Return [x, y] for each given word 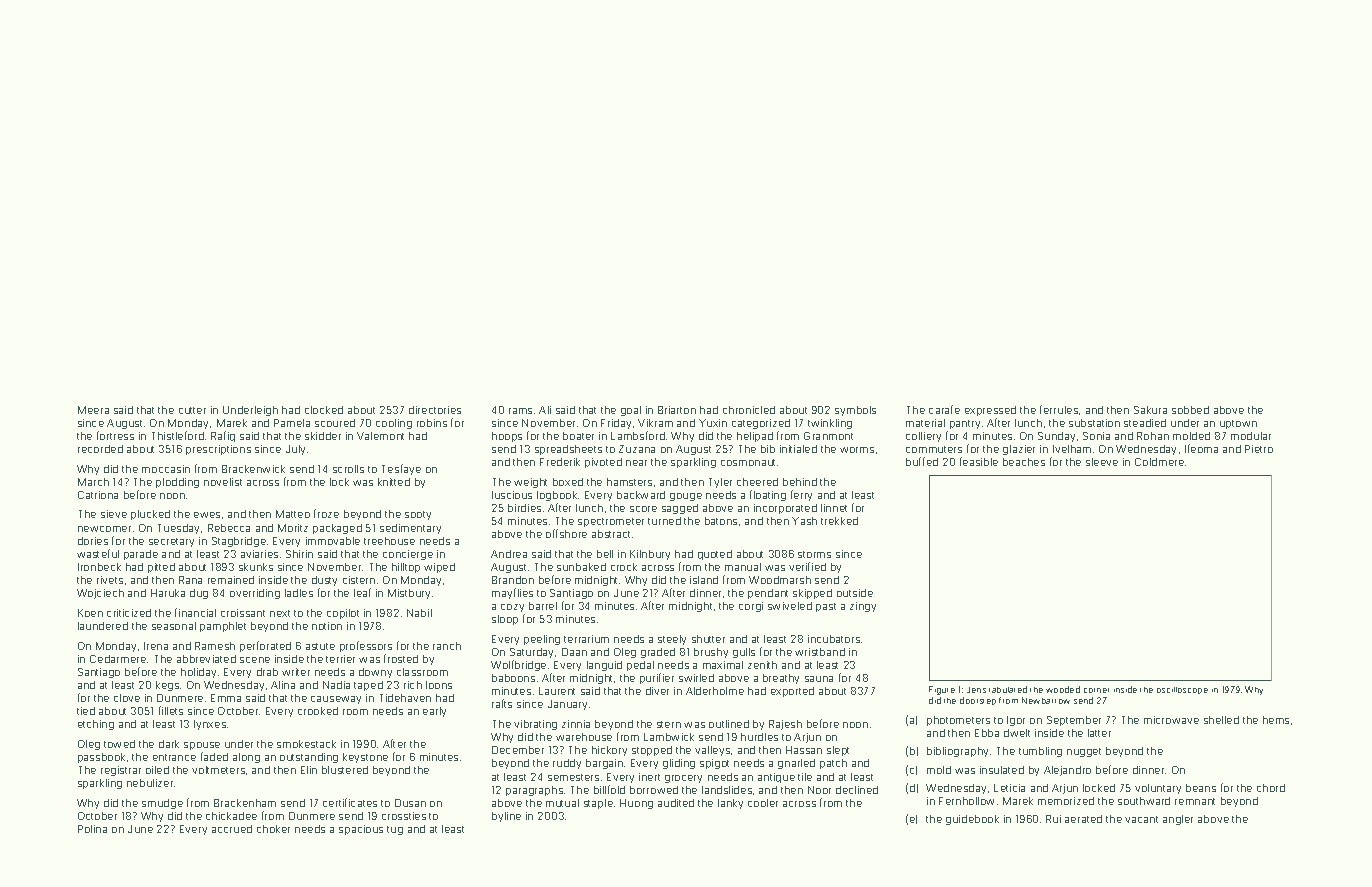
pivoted [603, 463]
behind [800, 482]
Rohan [1153, 436]
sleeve [1102, 462]
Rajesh [785, 725]
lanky [730, 804]
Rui [1053, 819]
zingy [863, 607]
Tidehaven [405, 698]
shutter [708, 639]
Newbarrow [1046, 700]
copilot [343, 614]
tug [395, 830]
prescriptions [218, 450]
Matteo [293, 514]
